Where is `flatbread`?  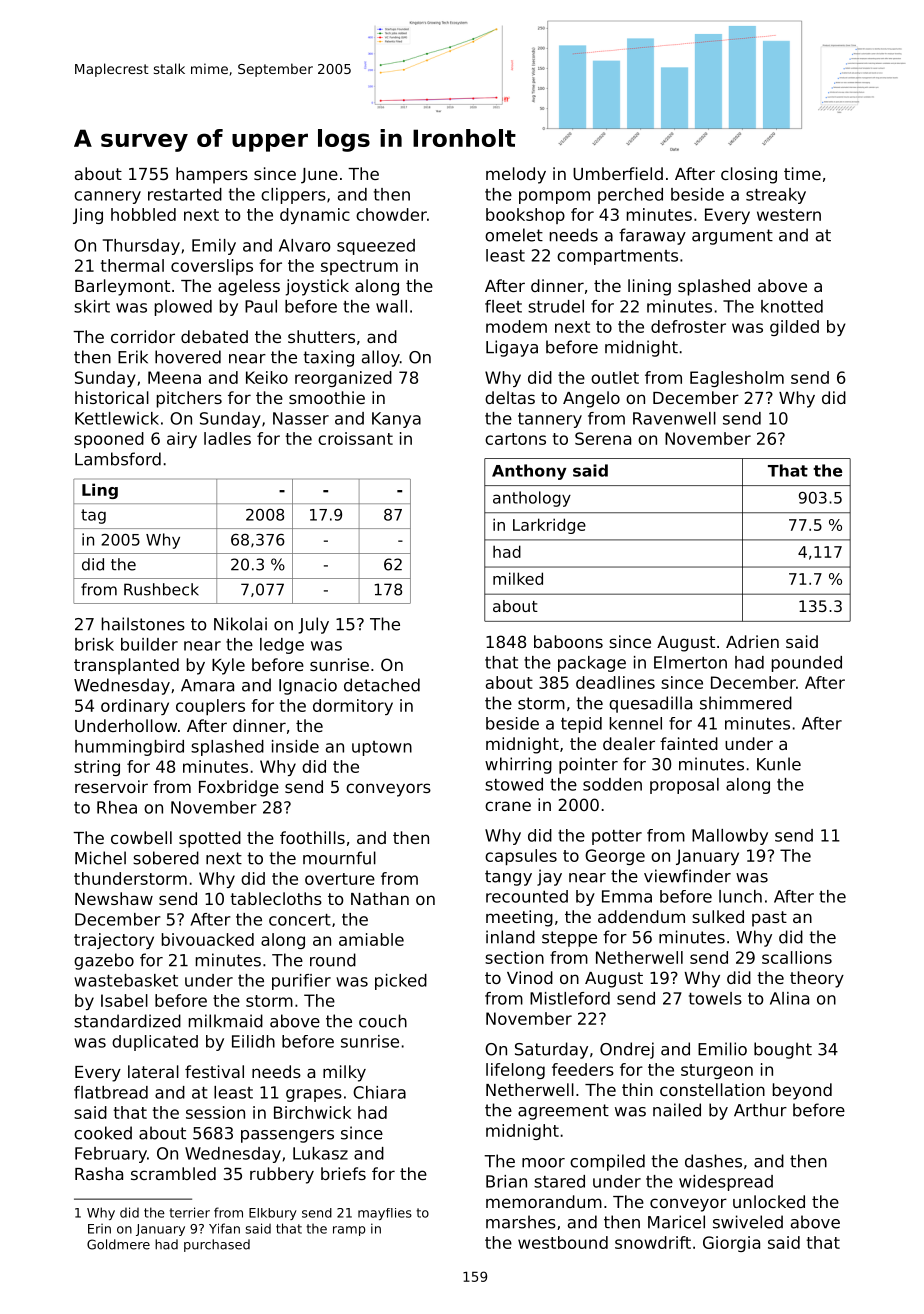
flatbread is located at coordinates (111, 1092).
